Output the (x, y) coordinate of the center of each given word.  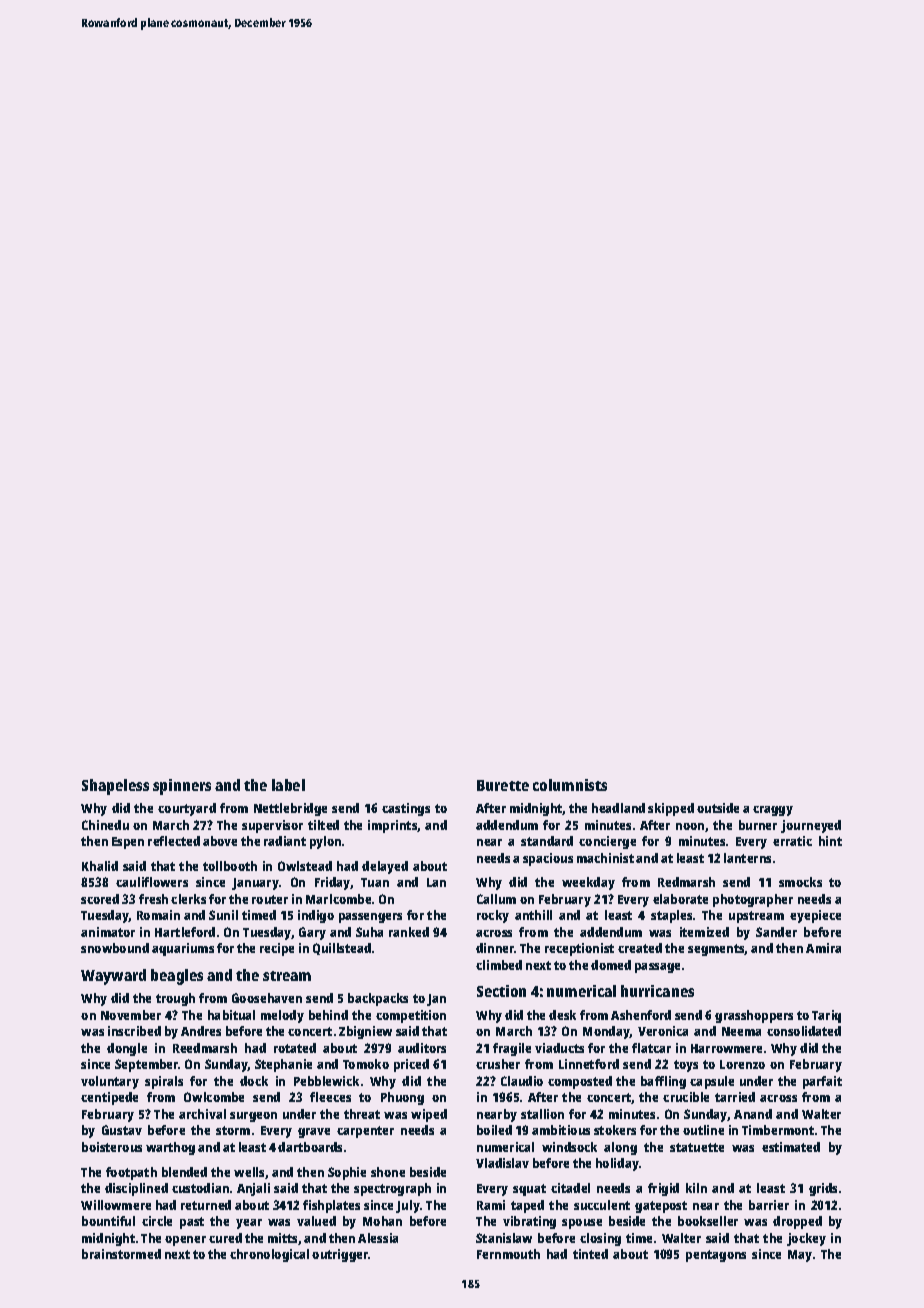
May (800, 1256)
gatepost (661, 1207)
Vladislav (502, 1163)
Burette (503, 785)
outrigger (340, 1255)
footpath (131, 1173)
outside (718, 808)
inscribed (134, 1031)
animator (108, 932)
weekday (588, 883)
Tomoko (366, 1064)
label (288, 785)
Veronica (663, 1031)
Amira (823, 948)
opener (185, 1241)
